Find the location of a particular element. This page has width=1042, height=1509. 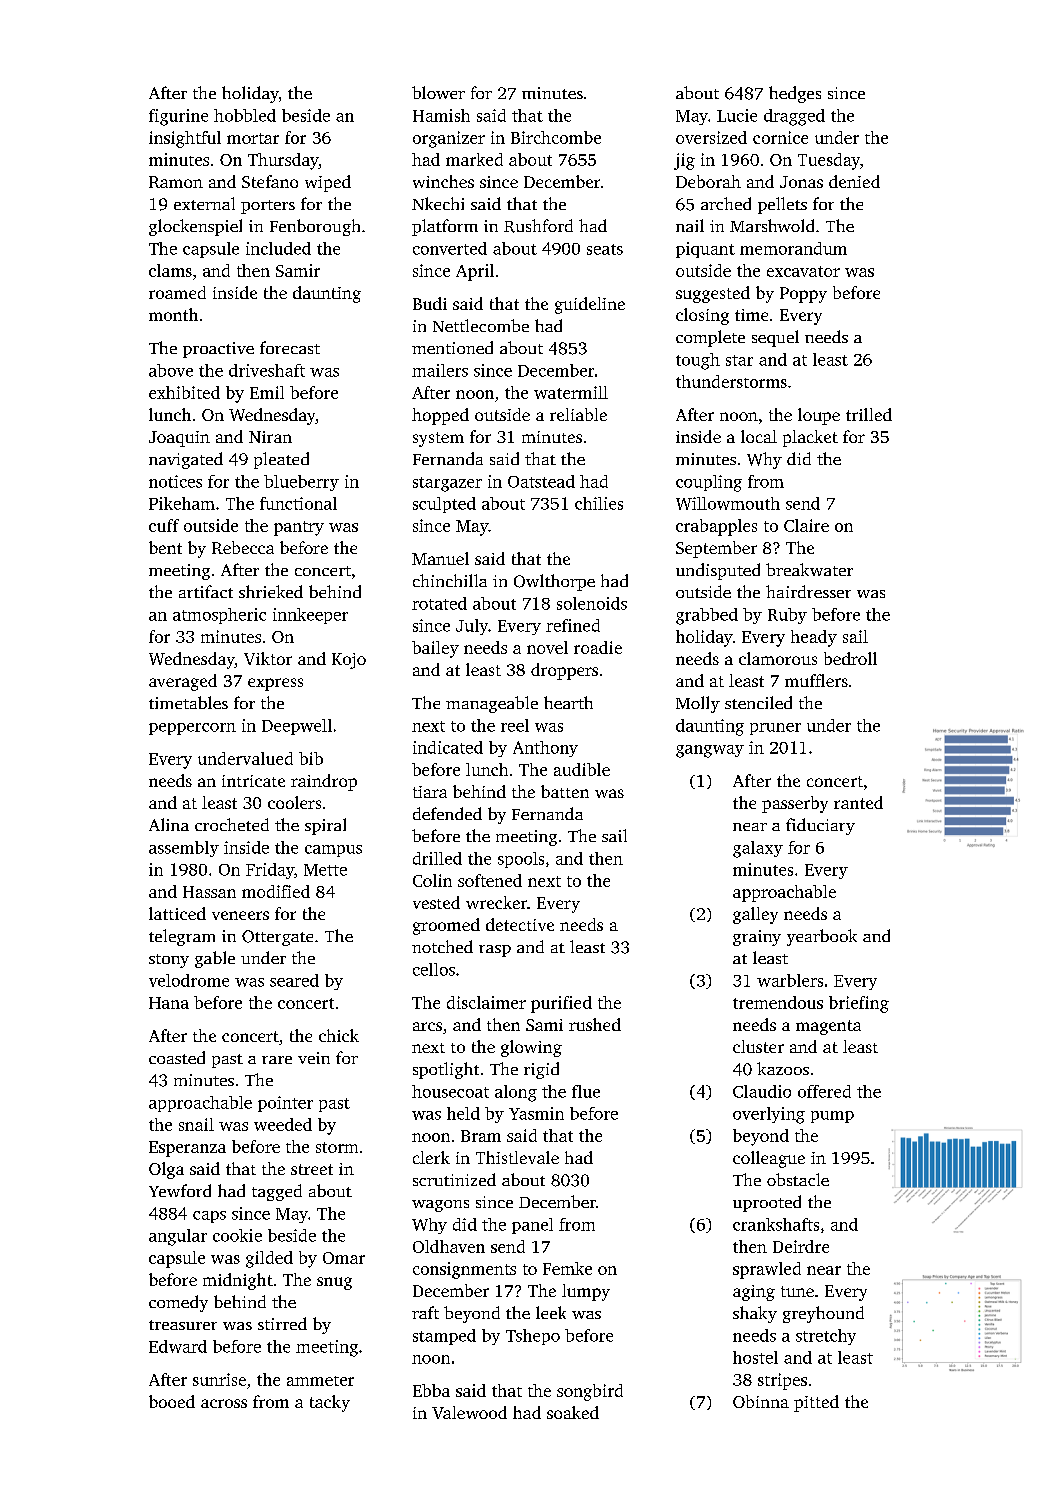

greyhound is located at coordinates (823, 1314).
